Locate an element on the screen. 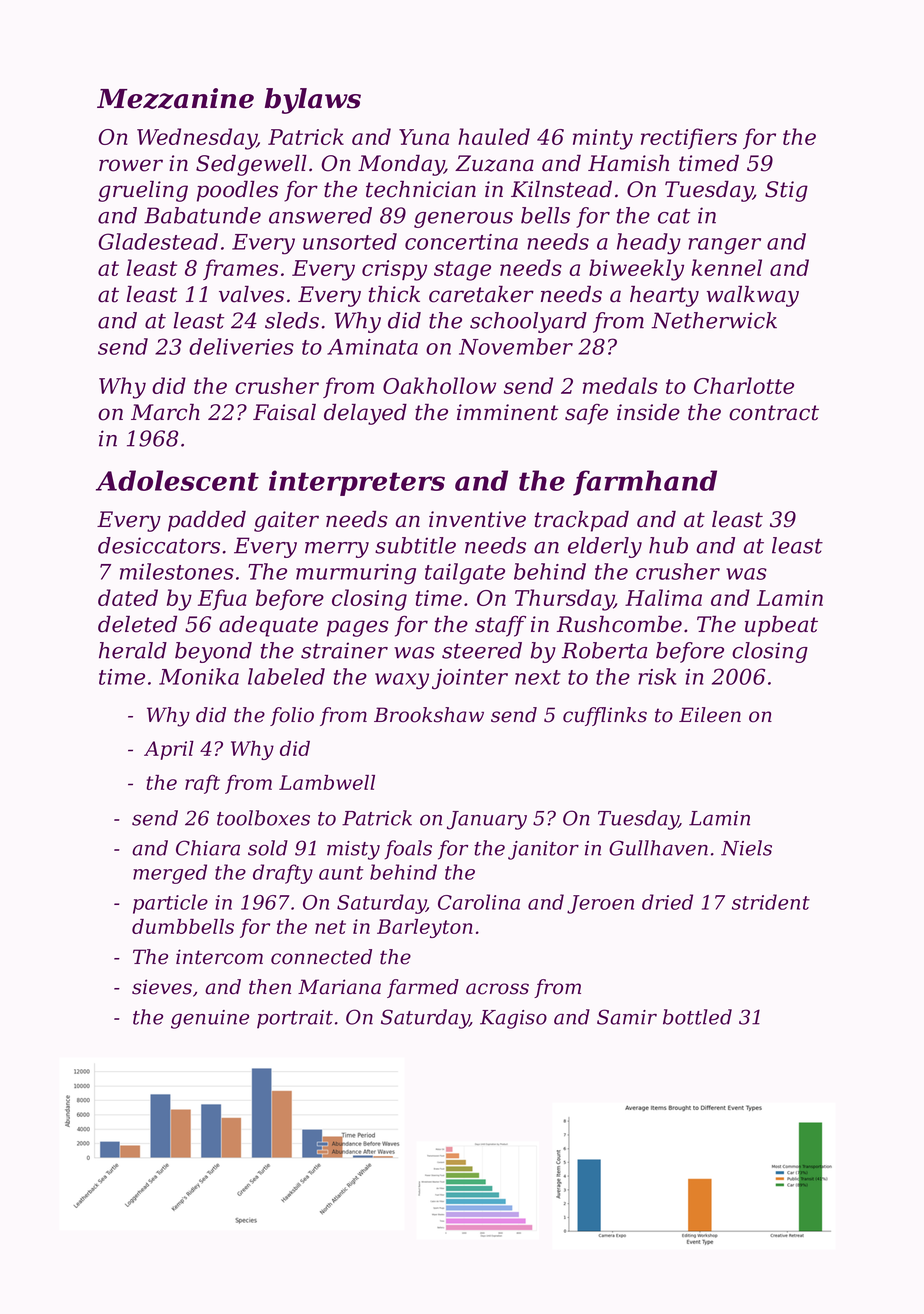 This screenshot has width=924, height=1314. Aminata is located at coordinates (372, 347).
